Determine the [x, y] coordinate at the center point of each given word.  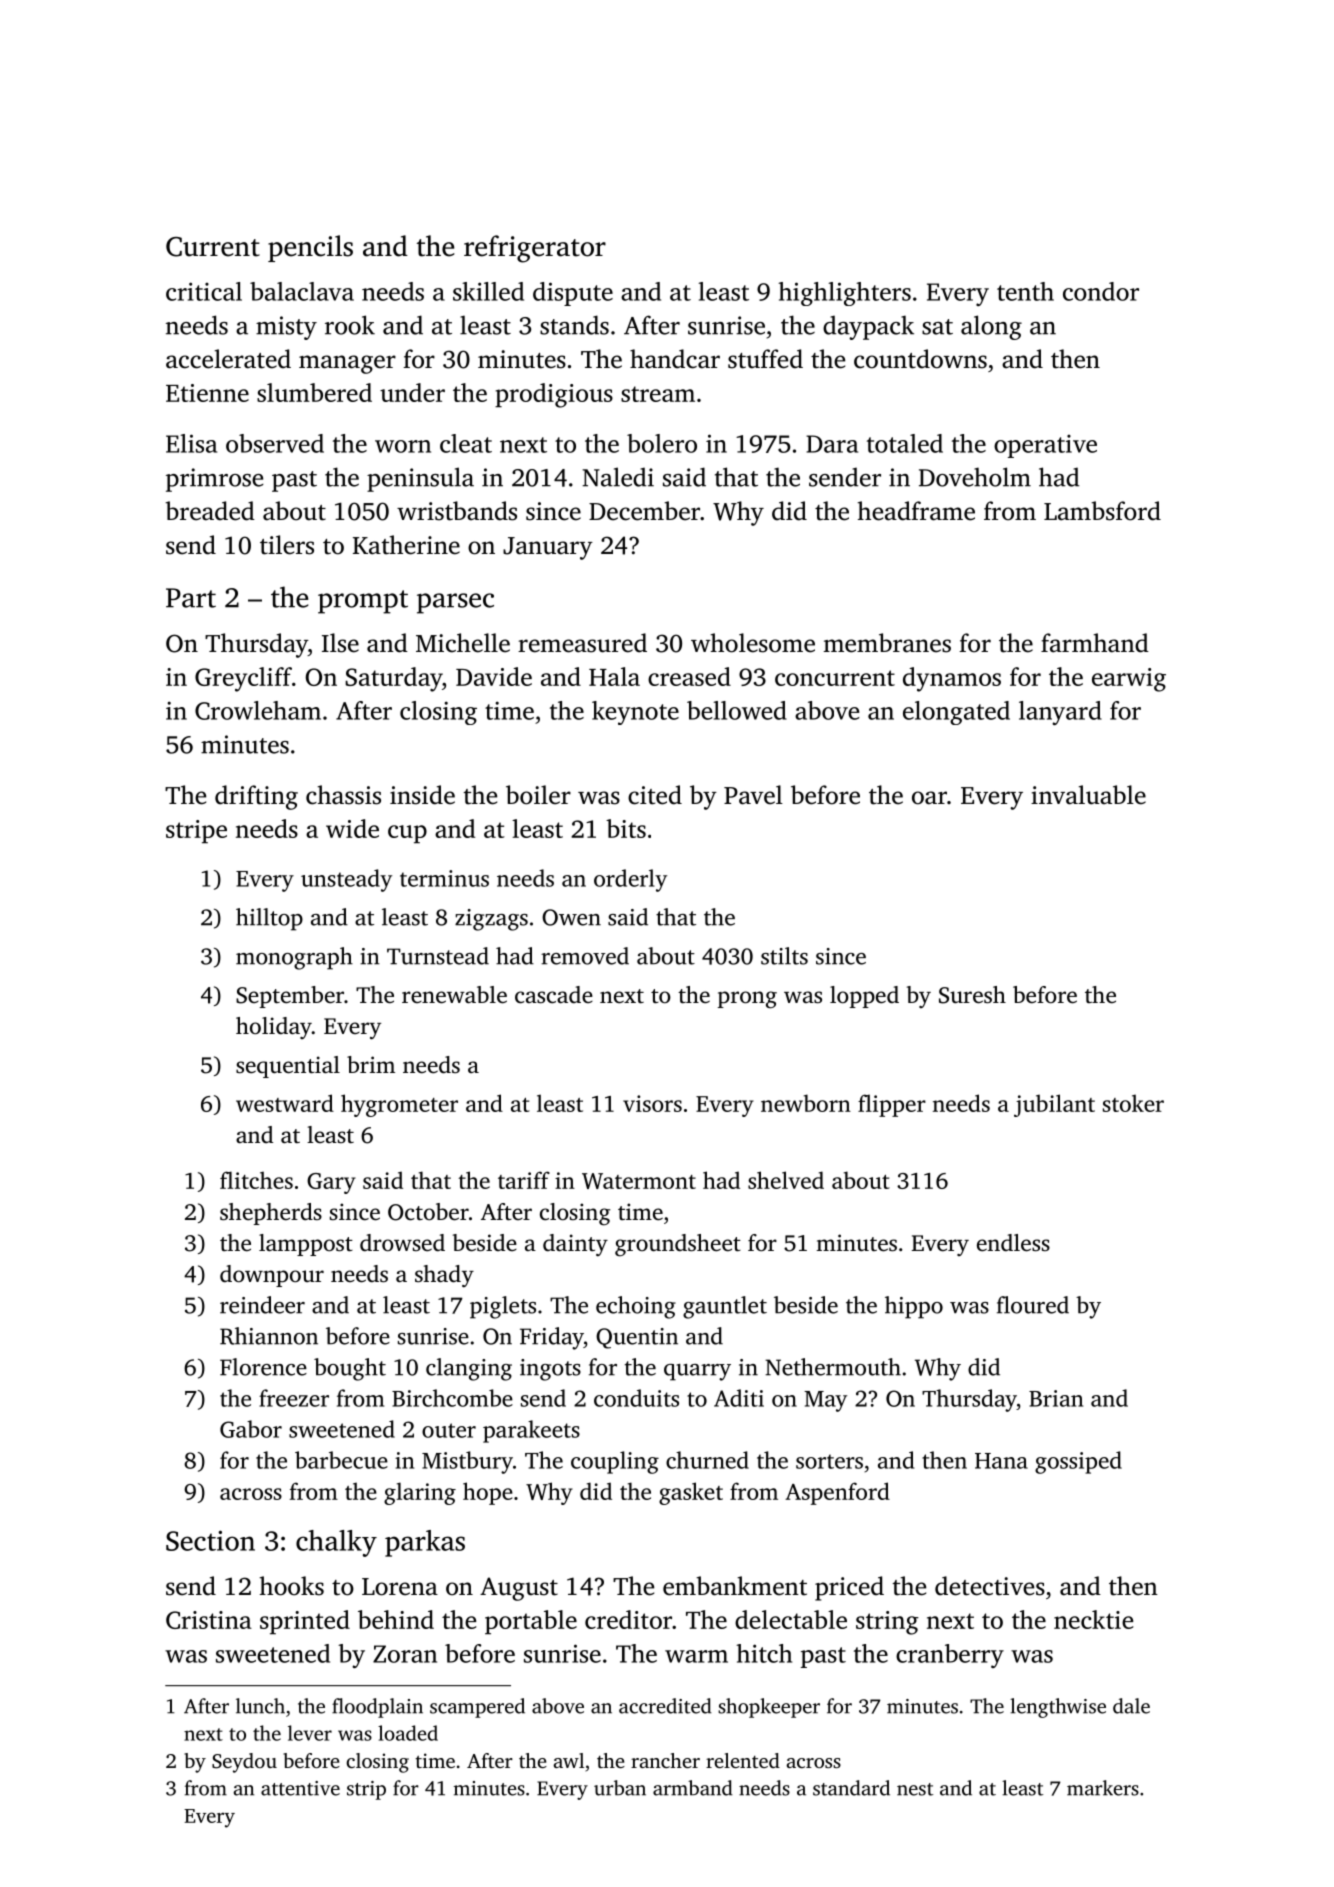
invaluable [1088, 795]
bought [350, 1369]
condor [1101, 291]
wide [352, 828]
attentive [300, 1788]
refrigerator [535, 249]
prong [747, 1000]
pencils [310, 248]
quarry [697, 1372]
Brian [1056, 1398]
